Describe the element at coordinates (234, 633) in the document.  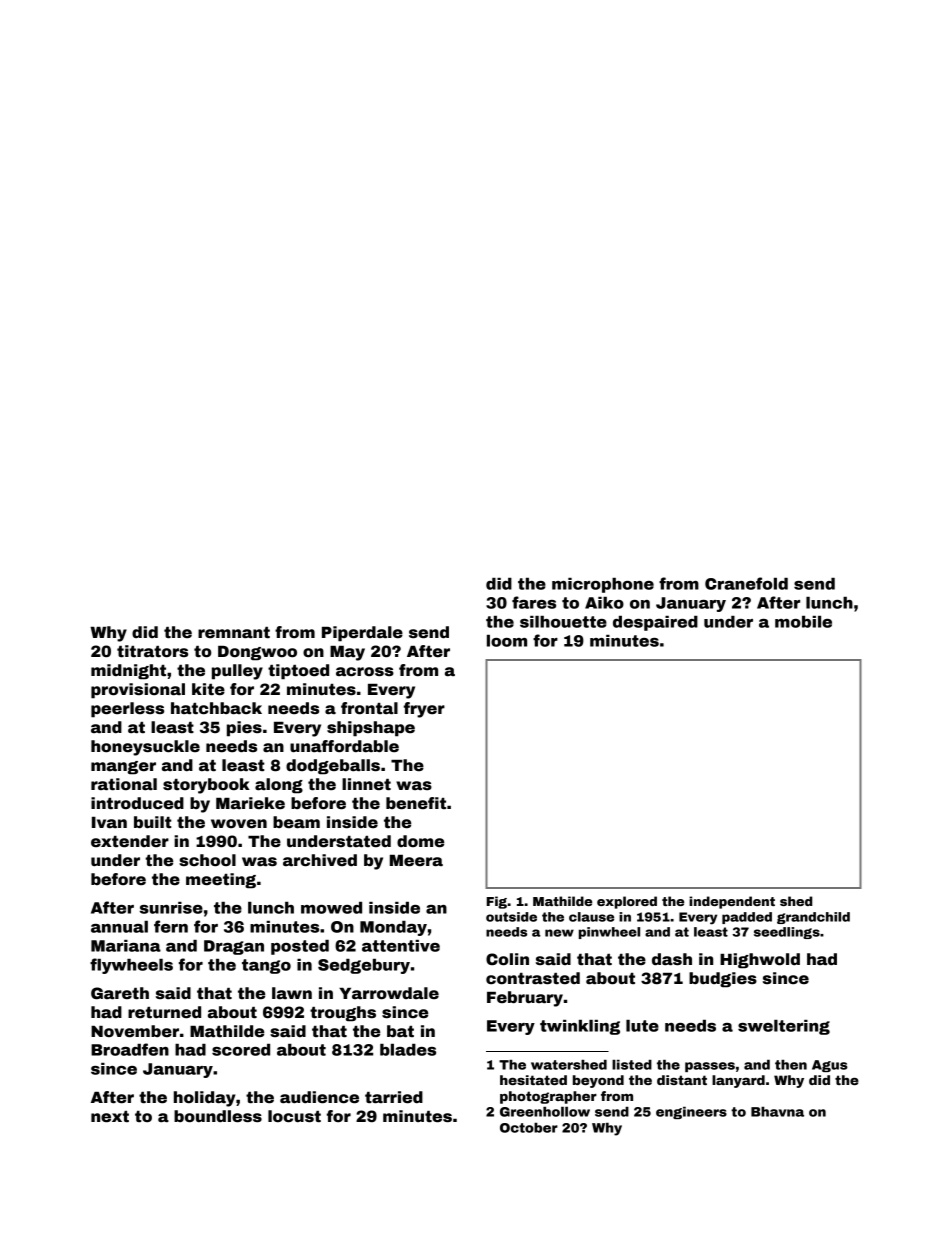
I see `remnant` at that location.
